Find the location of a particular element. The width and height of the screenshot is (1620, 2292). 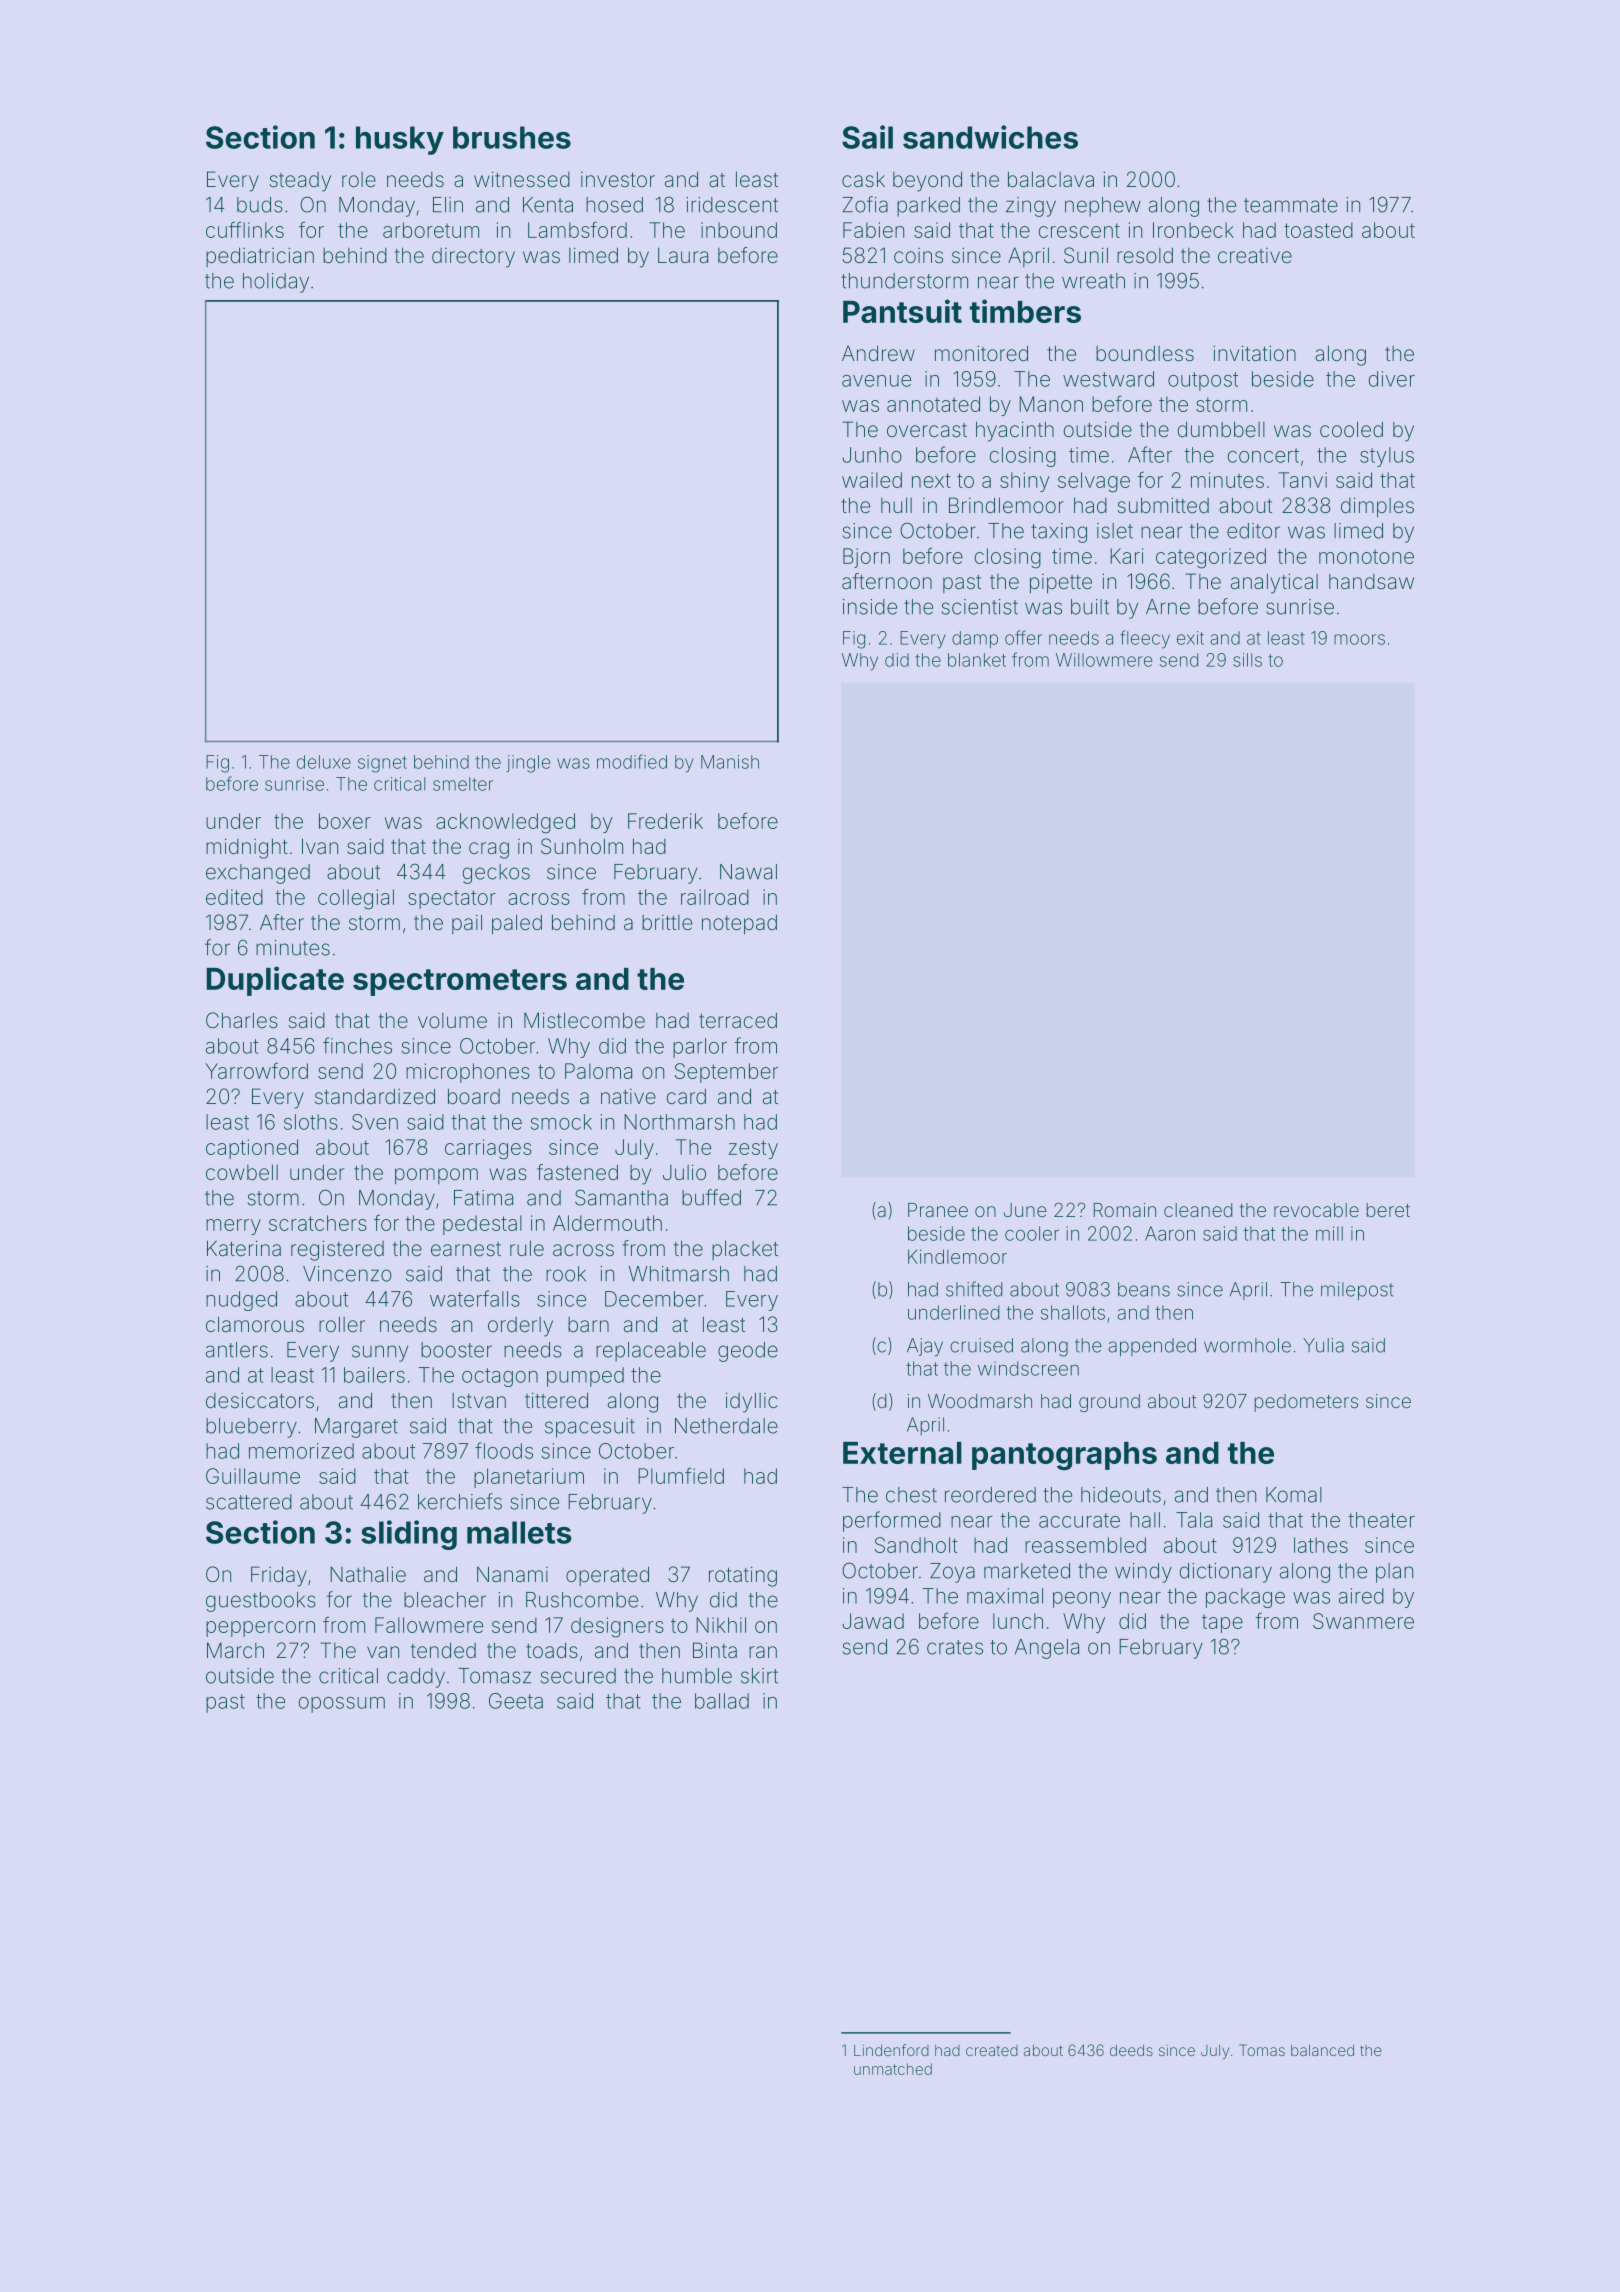

holiday is located at coordinates (276, 283).
